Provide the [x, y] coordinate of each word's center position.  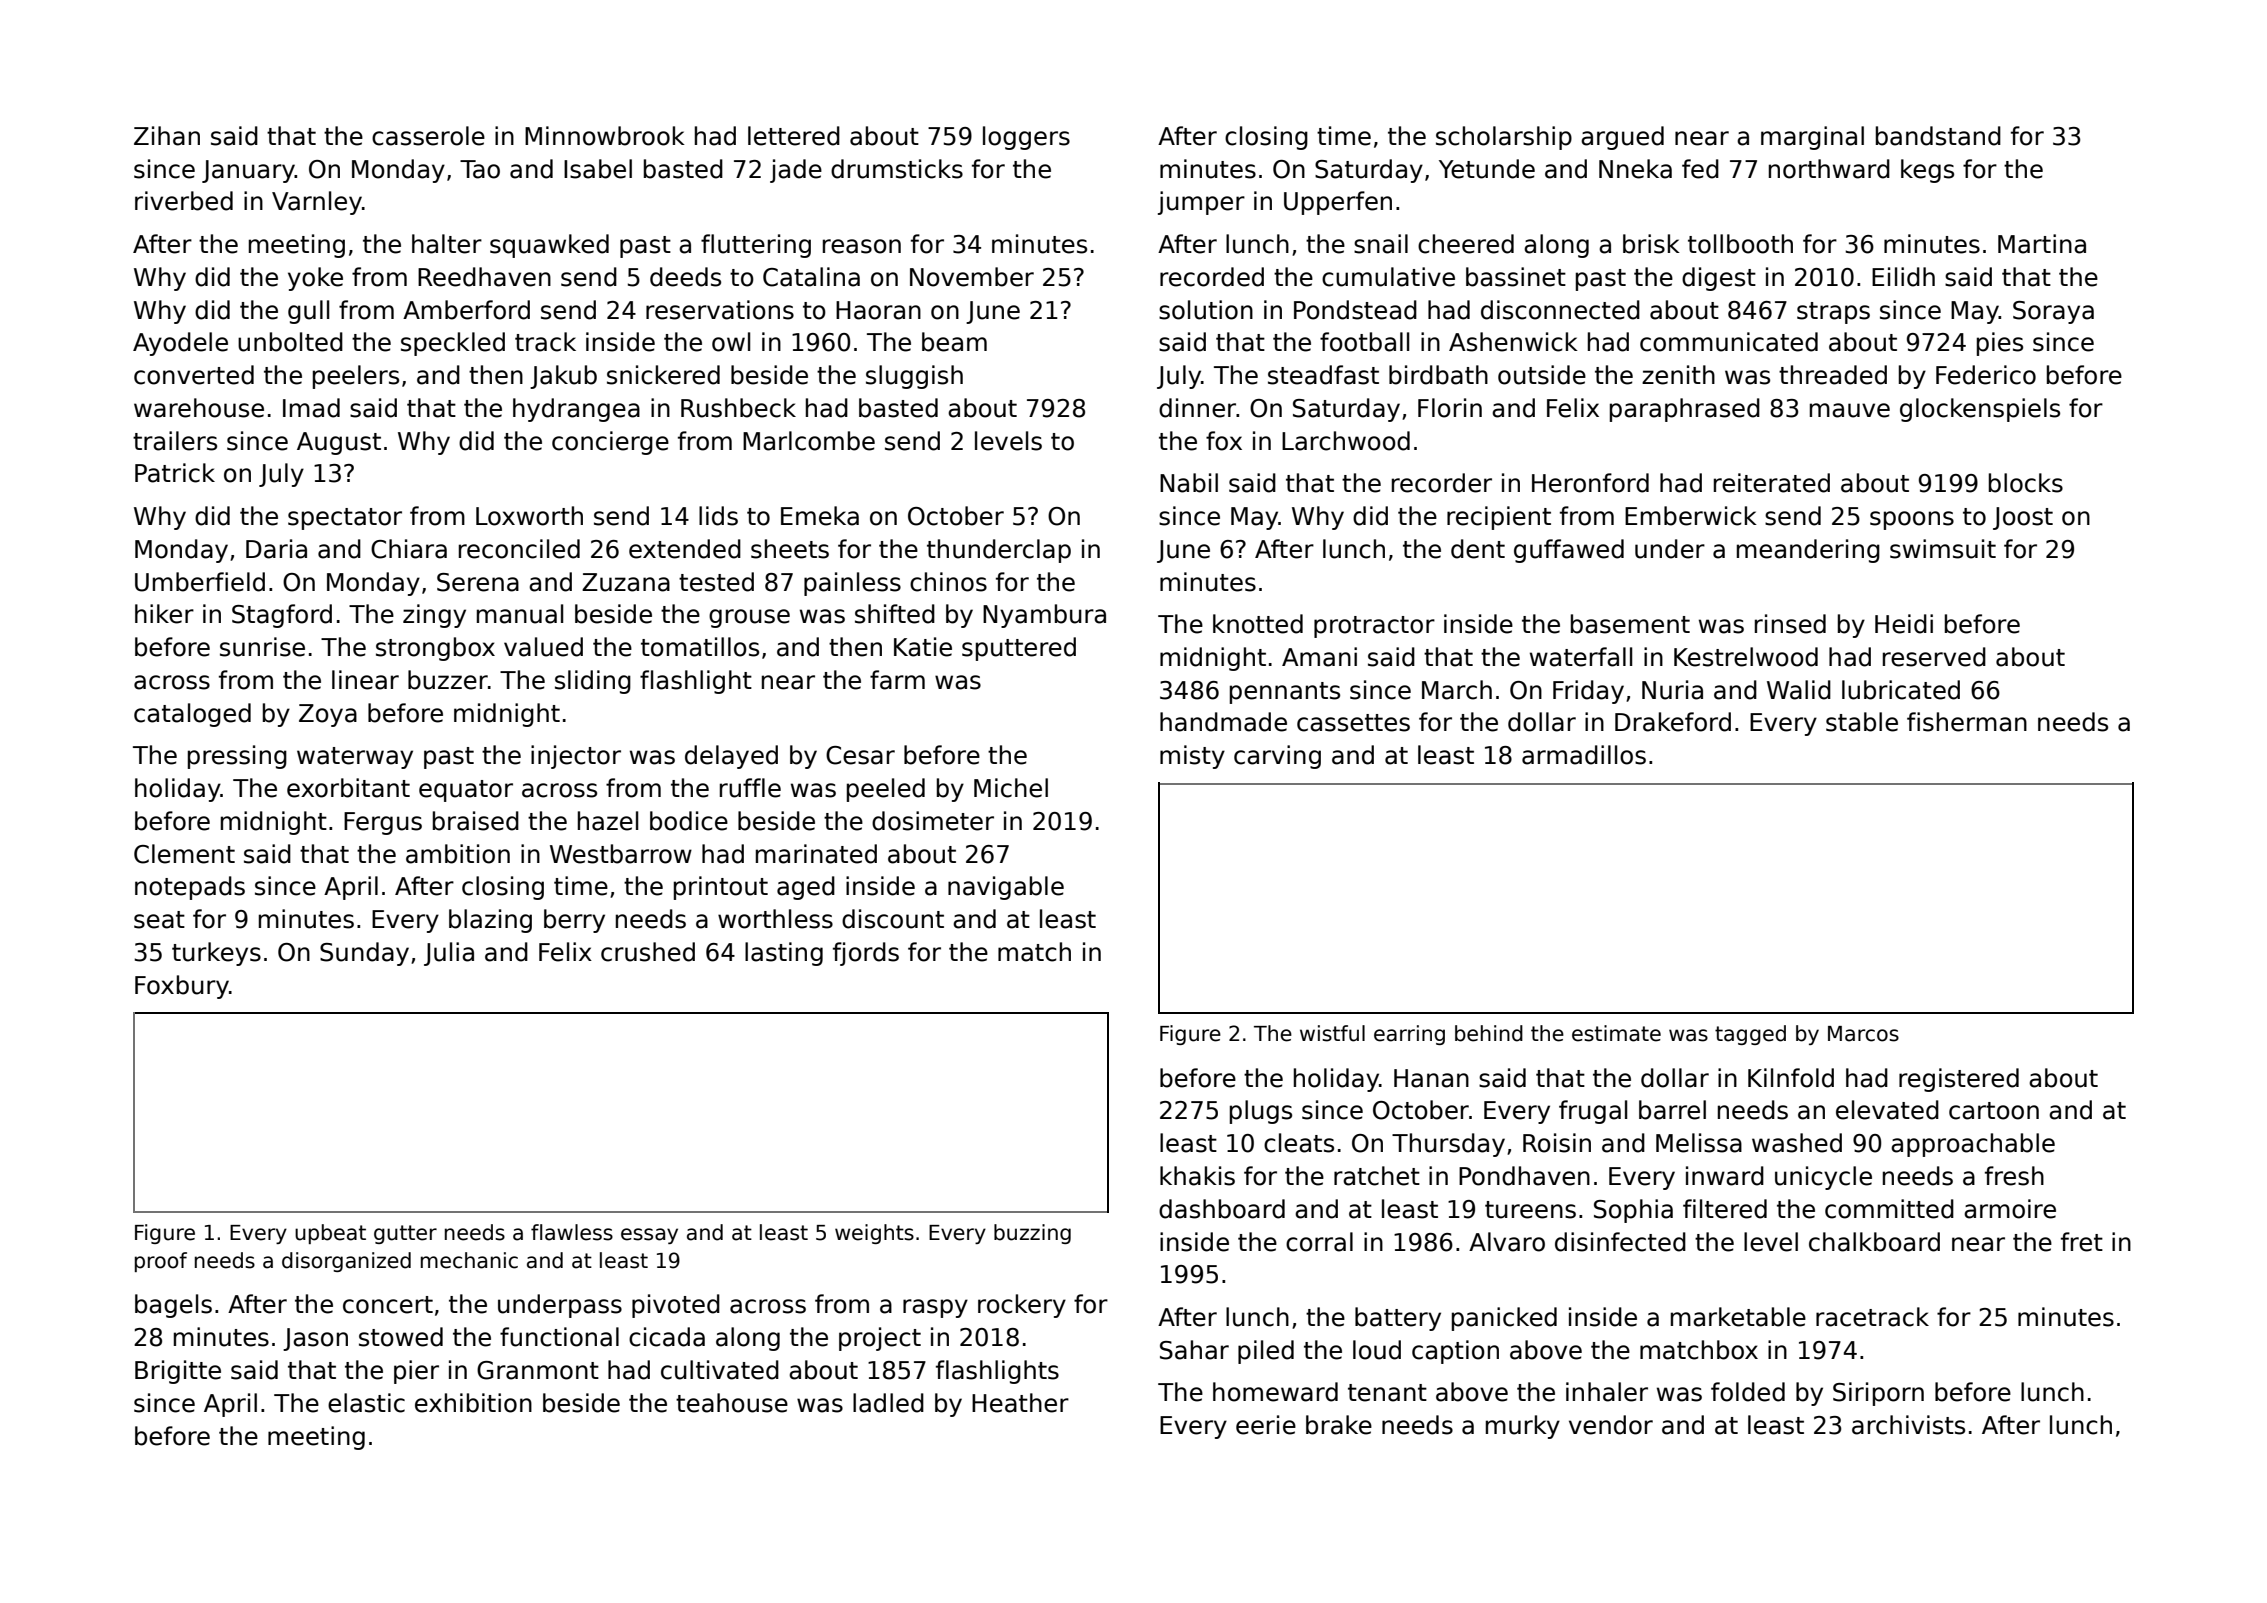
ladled [888, 1403]
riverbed [184, 201]
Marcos [1863, 1034]
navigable [1006, 888]
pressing [237, 757]
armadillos [1584, 755]
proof [161, 1262]
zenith [1678, 375]
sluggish [914, 377]
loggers [1026, 138]
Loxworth [529, 516]
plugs [1261, 1112]
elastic [366, 1403]
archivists [1908, 1425]
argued [1622, 138]
